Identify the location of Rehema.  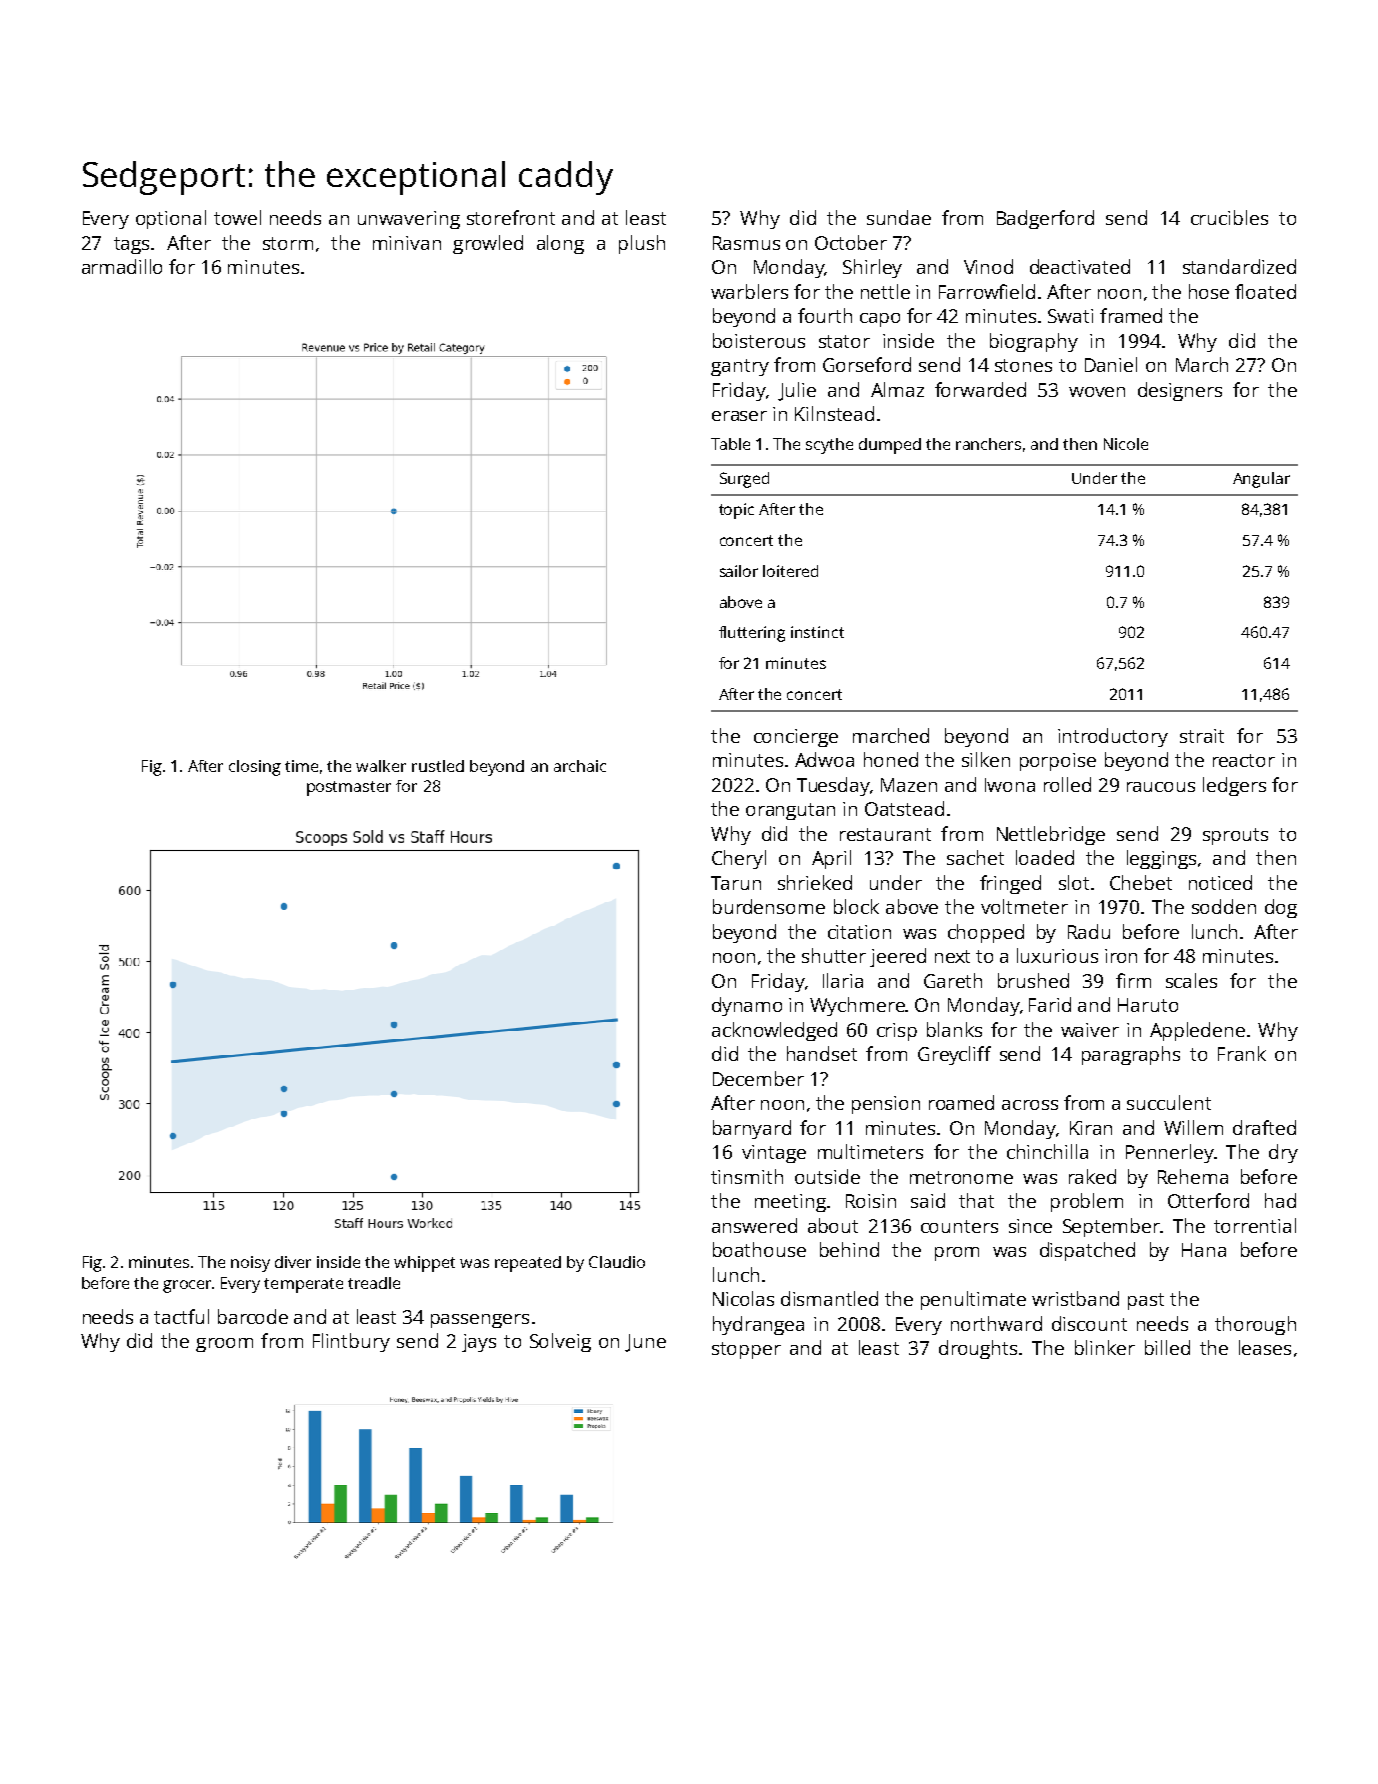
(1193, 1176).
